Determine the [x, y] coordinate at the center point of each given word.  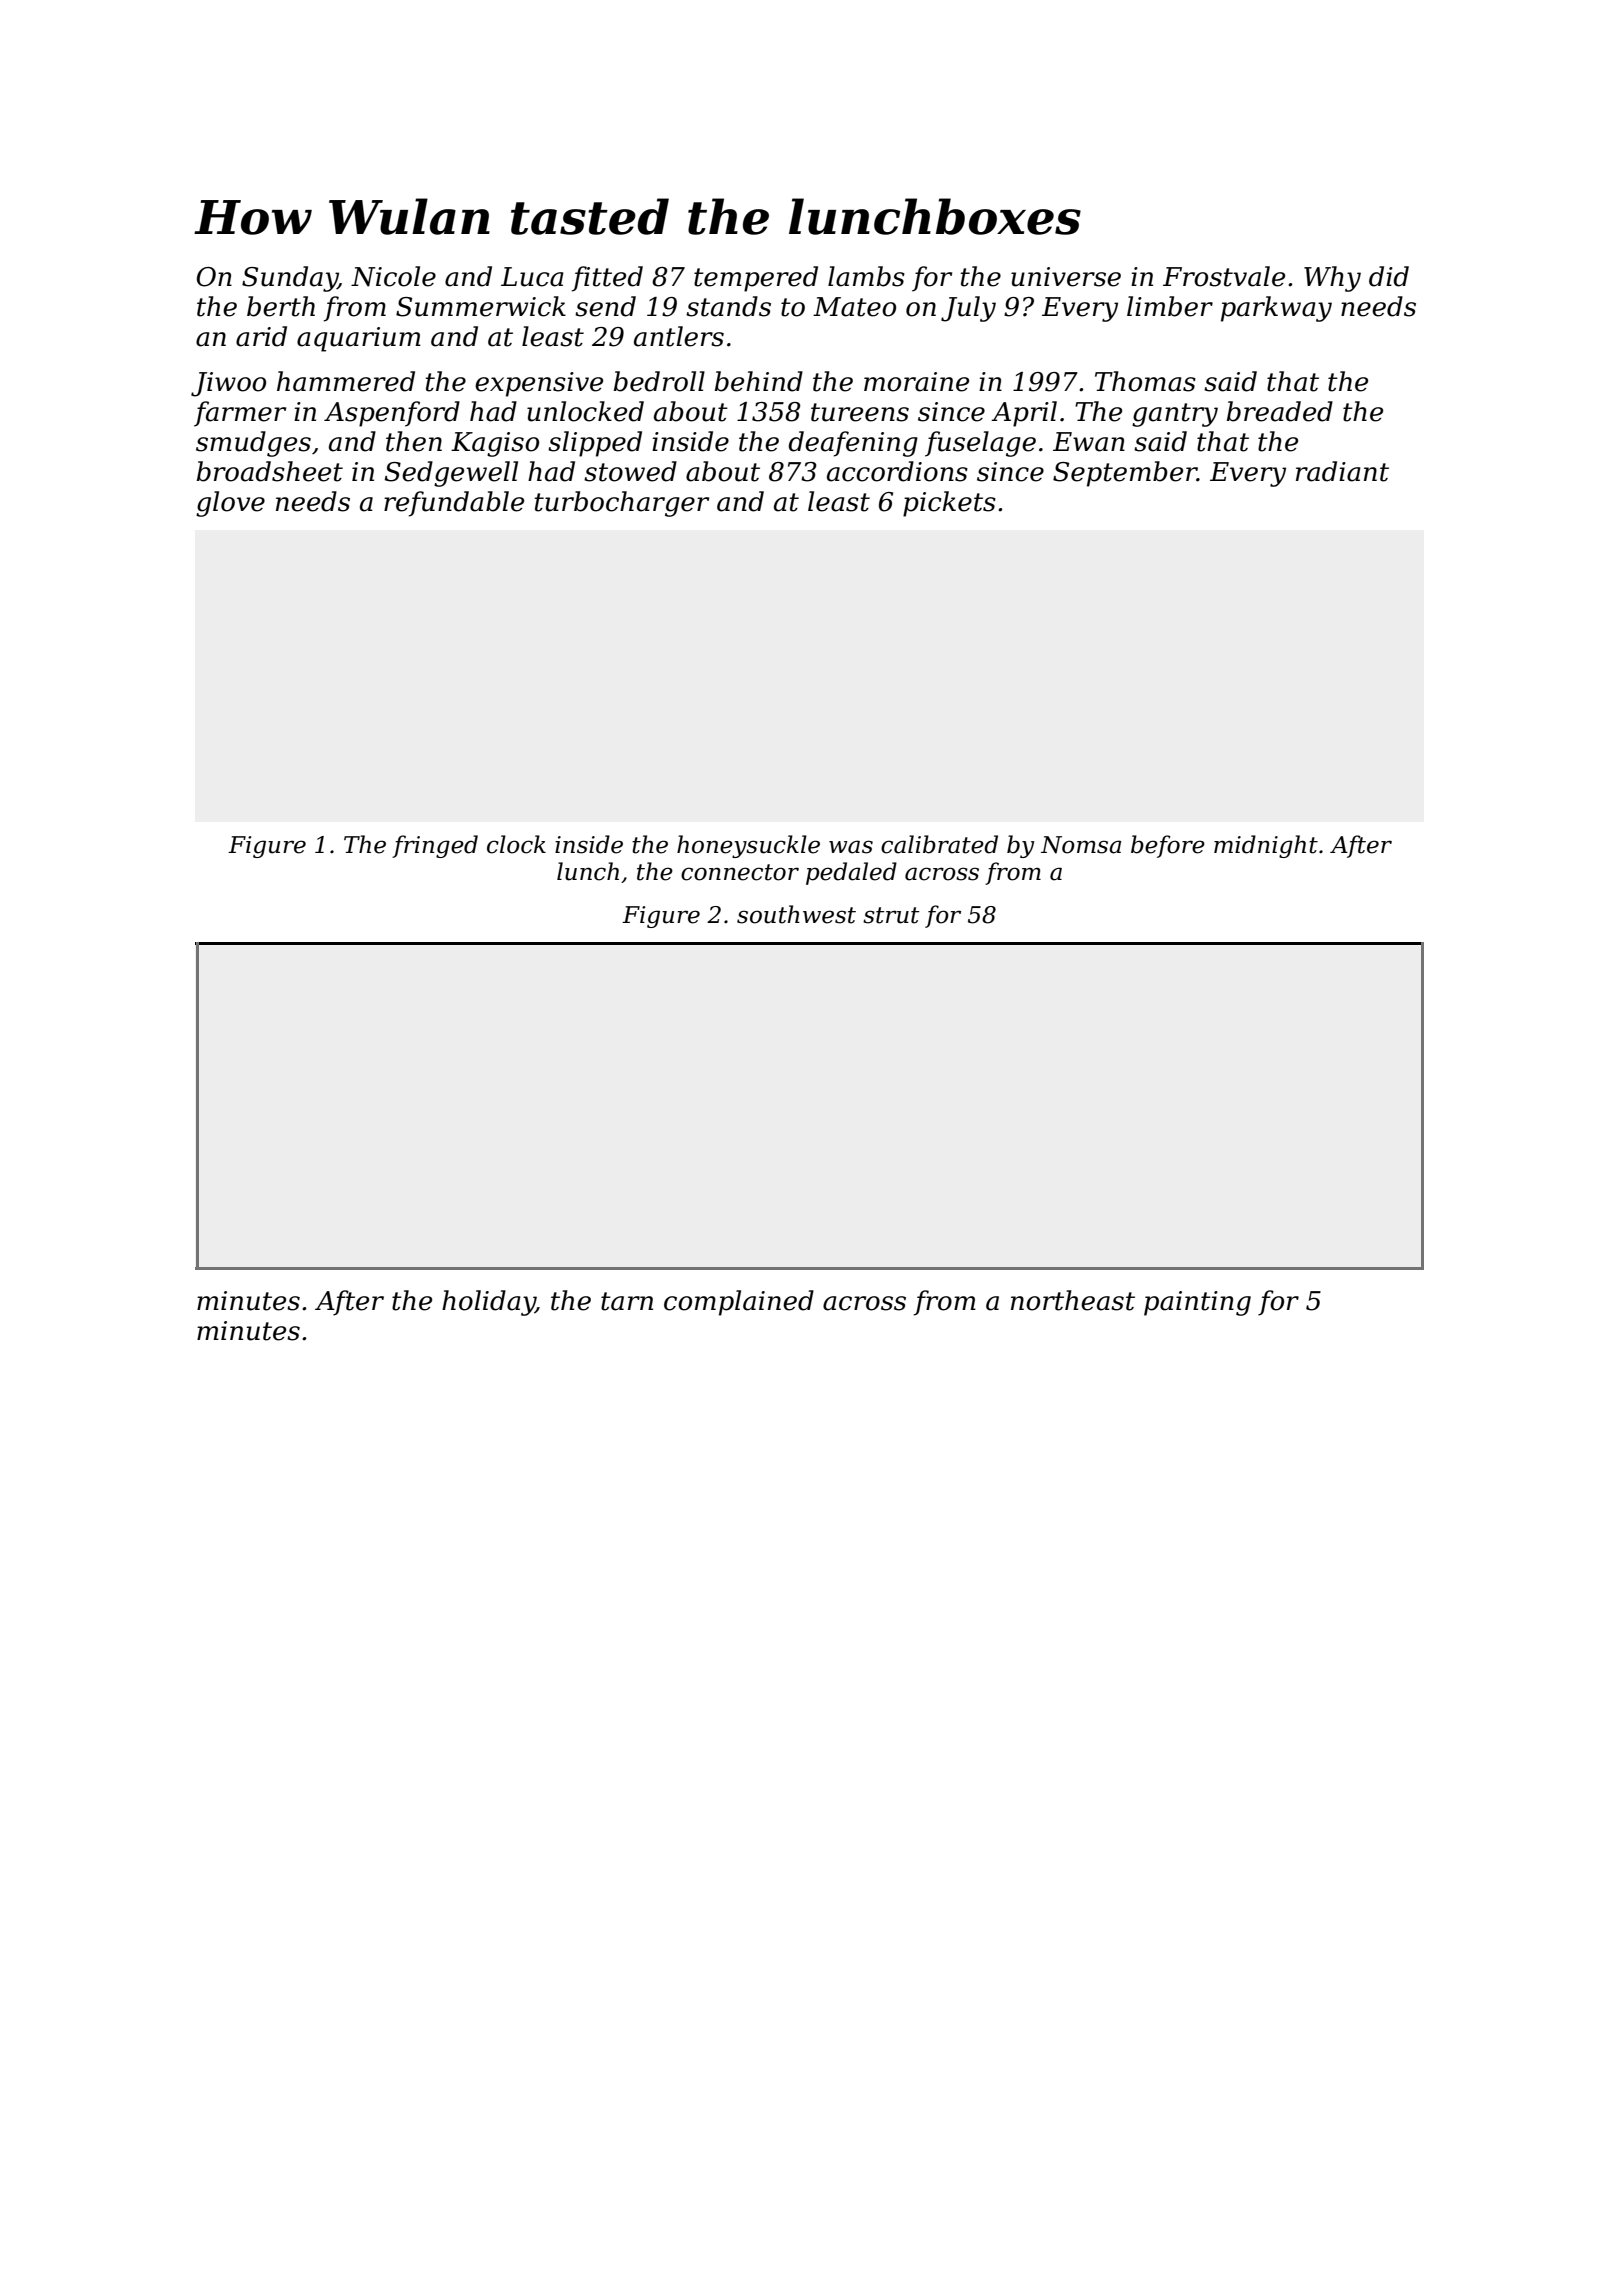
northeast [1073, 1300]
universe [1066, 277]
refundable [454, 504]
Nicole [393, 276]
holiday [488, 1303]
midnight [1266, 846]
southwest [796, 914]
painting [1197, 1303]
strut [891, 915]
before [1168, 846]
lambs [866, 276]
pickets [949, 504]
